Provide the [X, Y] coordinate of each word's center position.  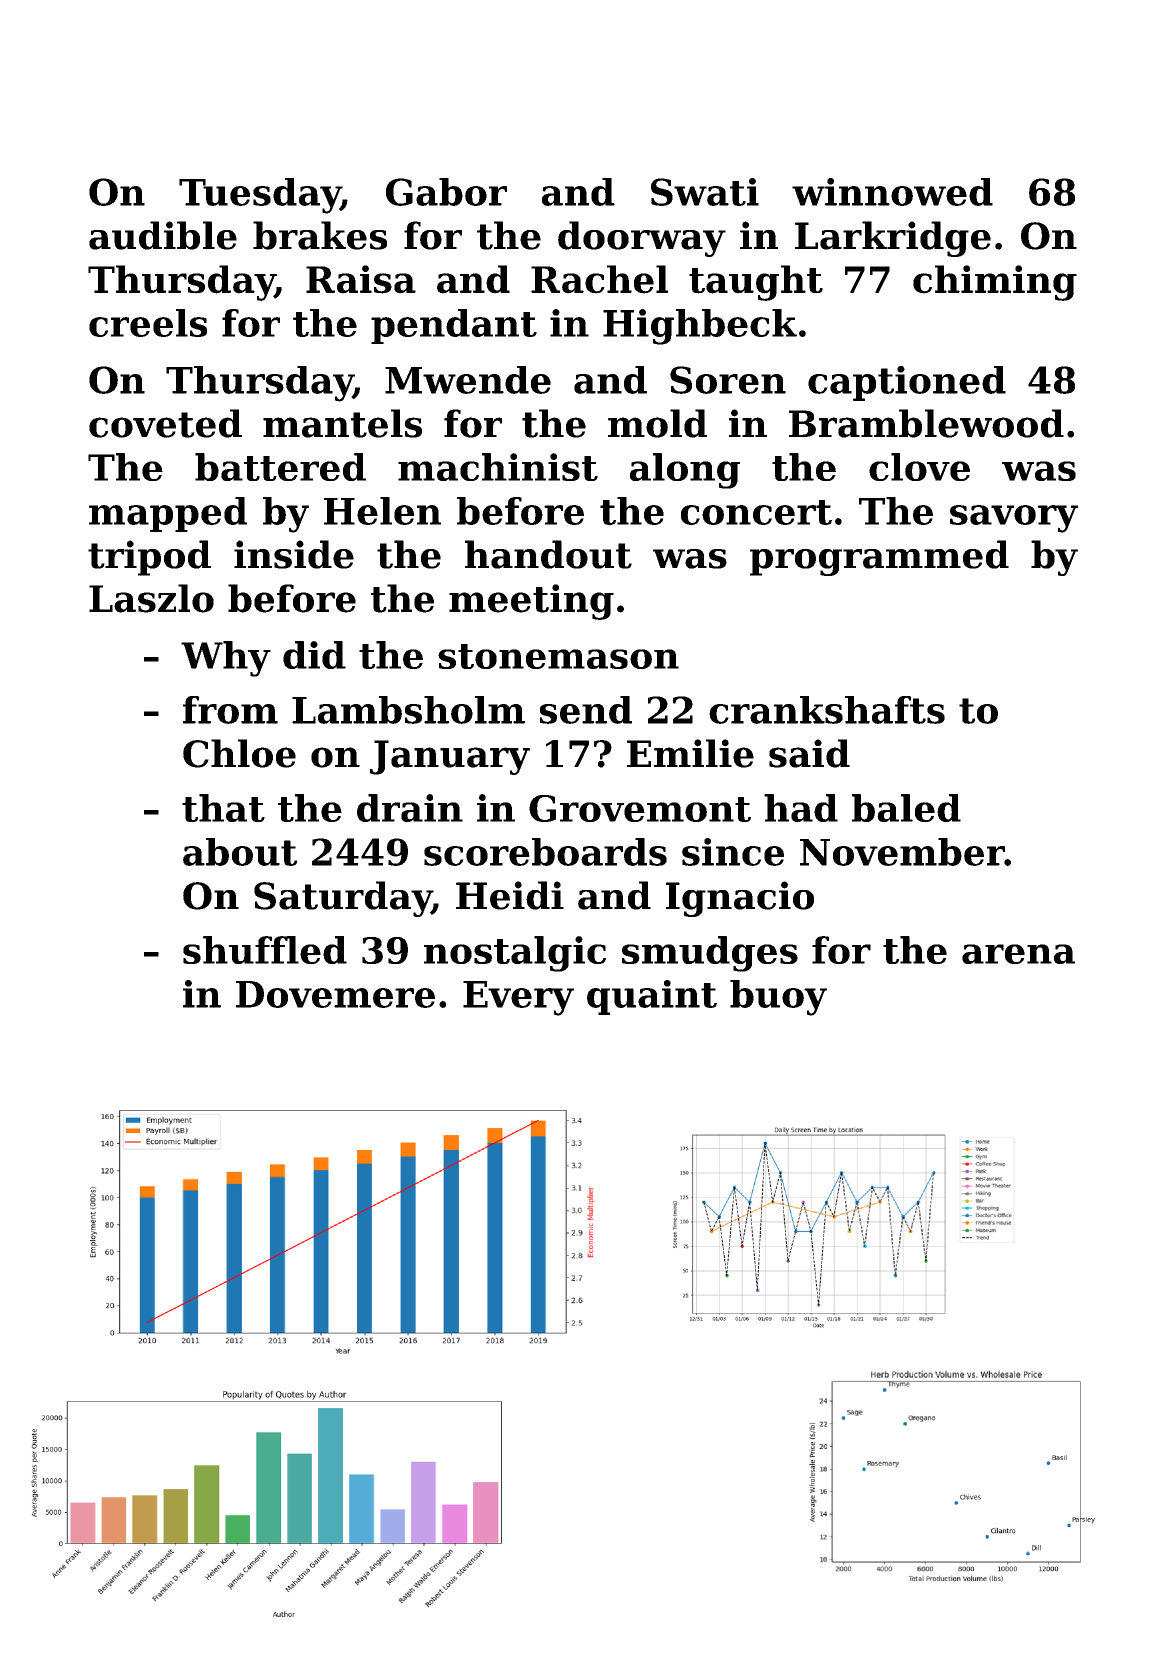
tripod [149, 558]
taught [756, 283]
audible [163, 235]
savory [1014, 519]
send [586, 710]
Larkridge [893, 239]
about [240, 852]
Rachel [599, 279]
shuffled [265, 950]
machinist [498, 467]
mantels [342, 423]
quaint [652, 997]
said [809, 753]
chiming [995, 283]
